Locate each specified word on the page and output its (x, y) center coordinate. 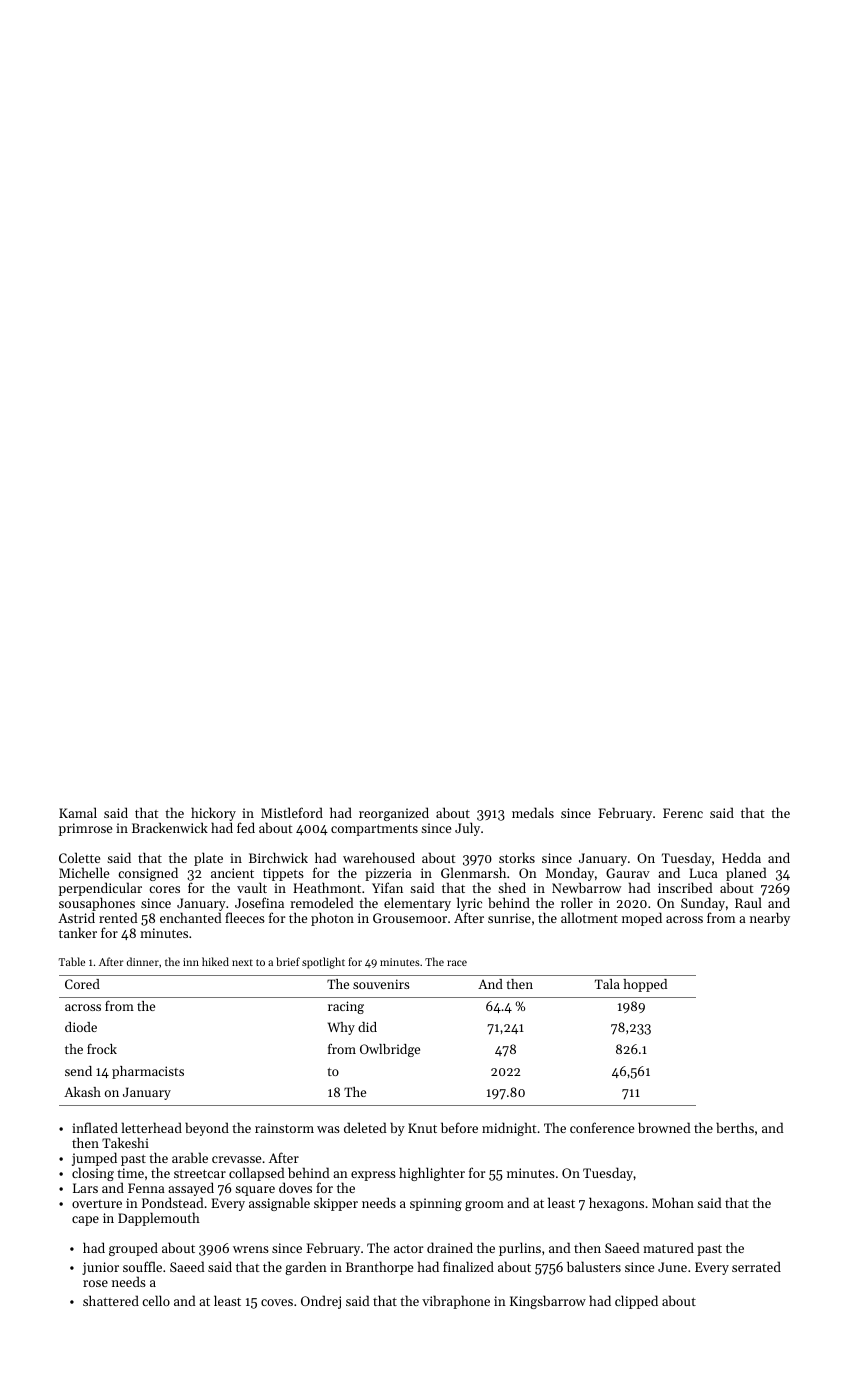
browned (664, 1127)
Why (341, 1028)
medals (533, 812)
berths (735, 1127)
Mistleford (292, 812)
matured (668, 1247)
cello (156, 1300)
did (367, 1027)
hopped (645, 985)
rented (118, 917)
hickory (213, 814)
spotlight (323, 963)
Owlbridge (390, 1050)
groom (484, 1206)
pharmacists (148, 1072)
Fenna (146, 1188)
